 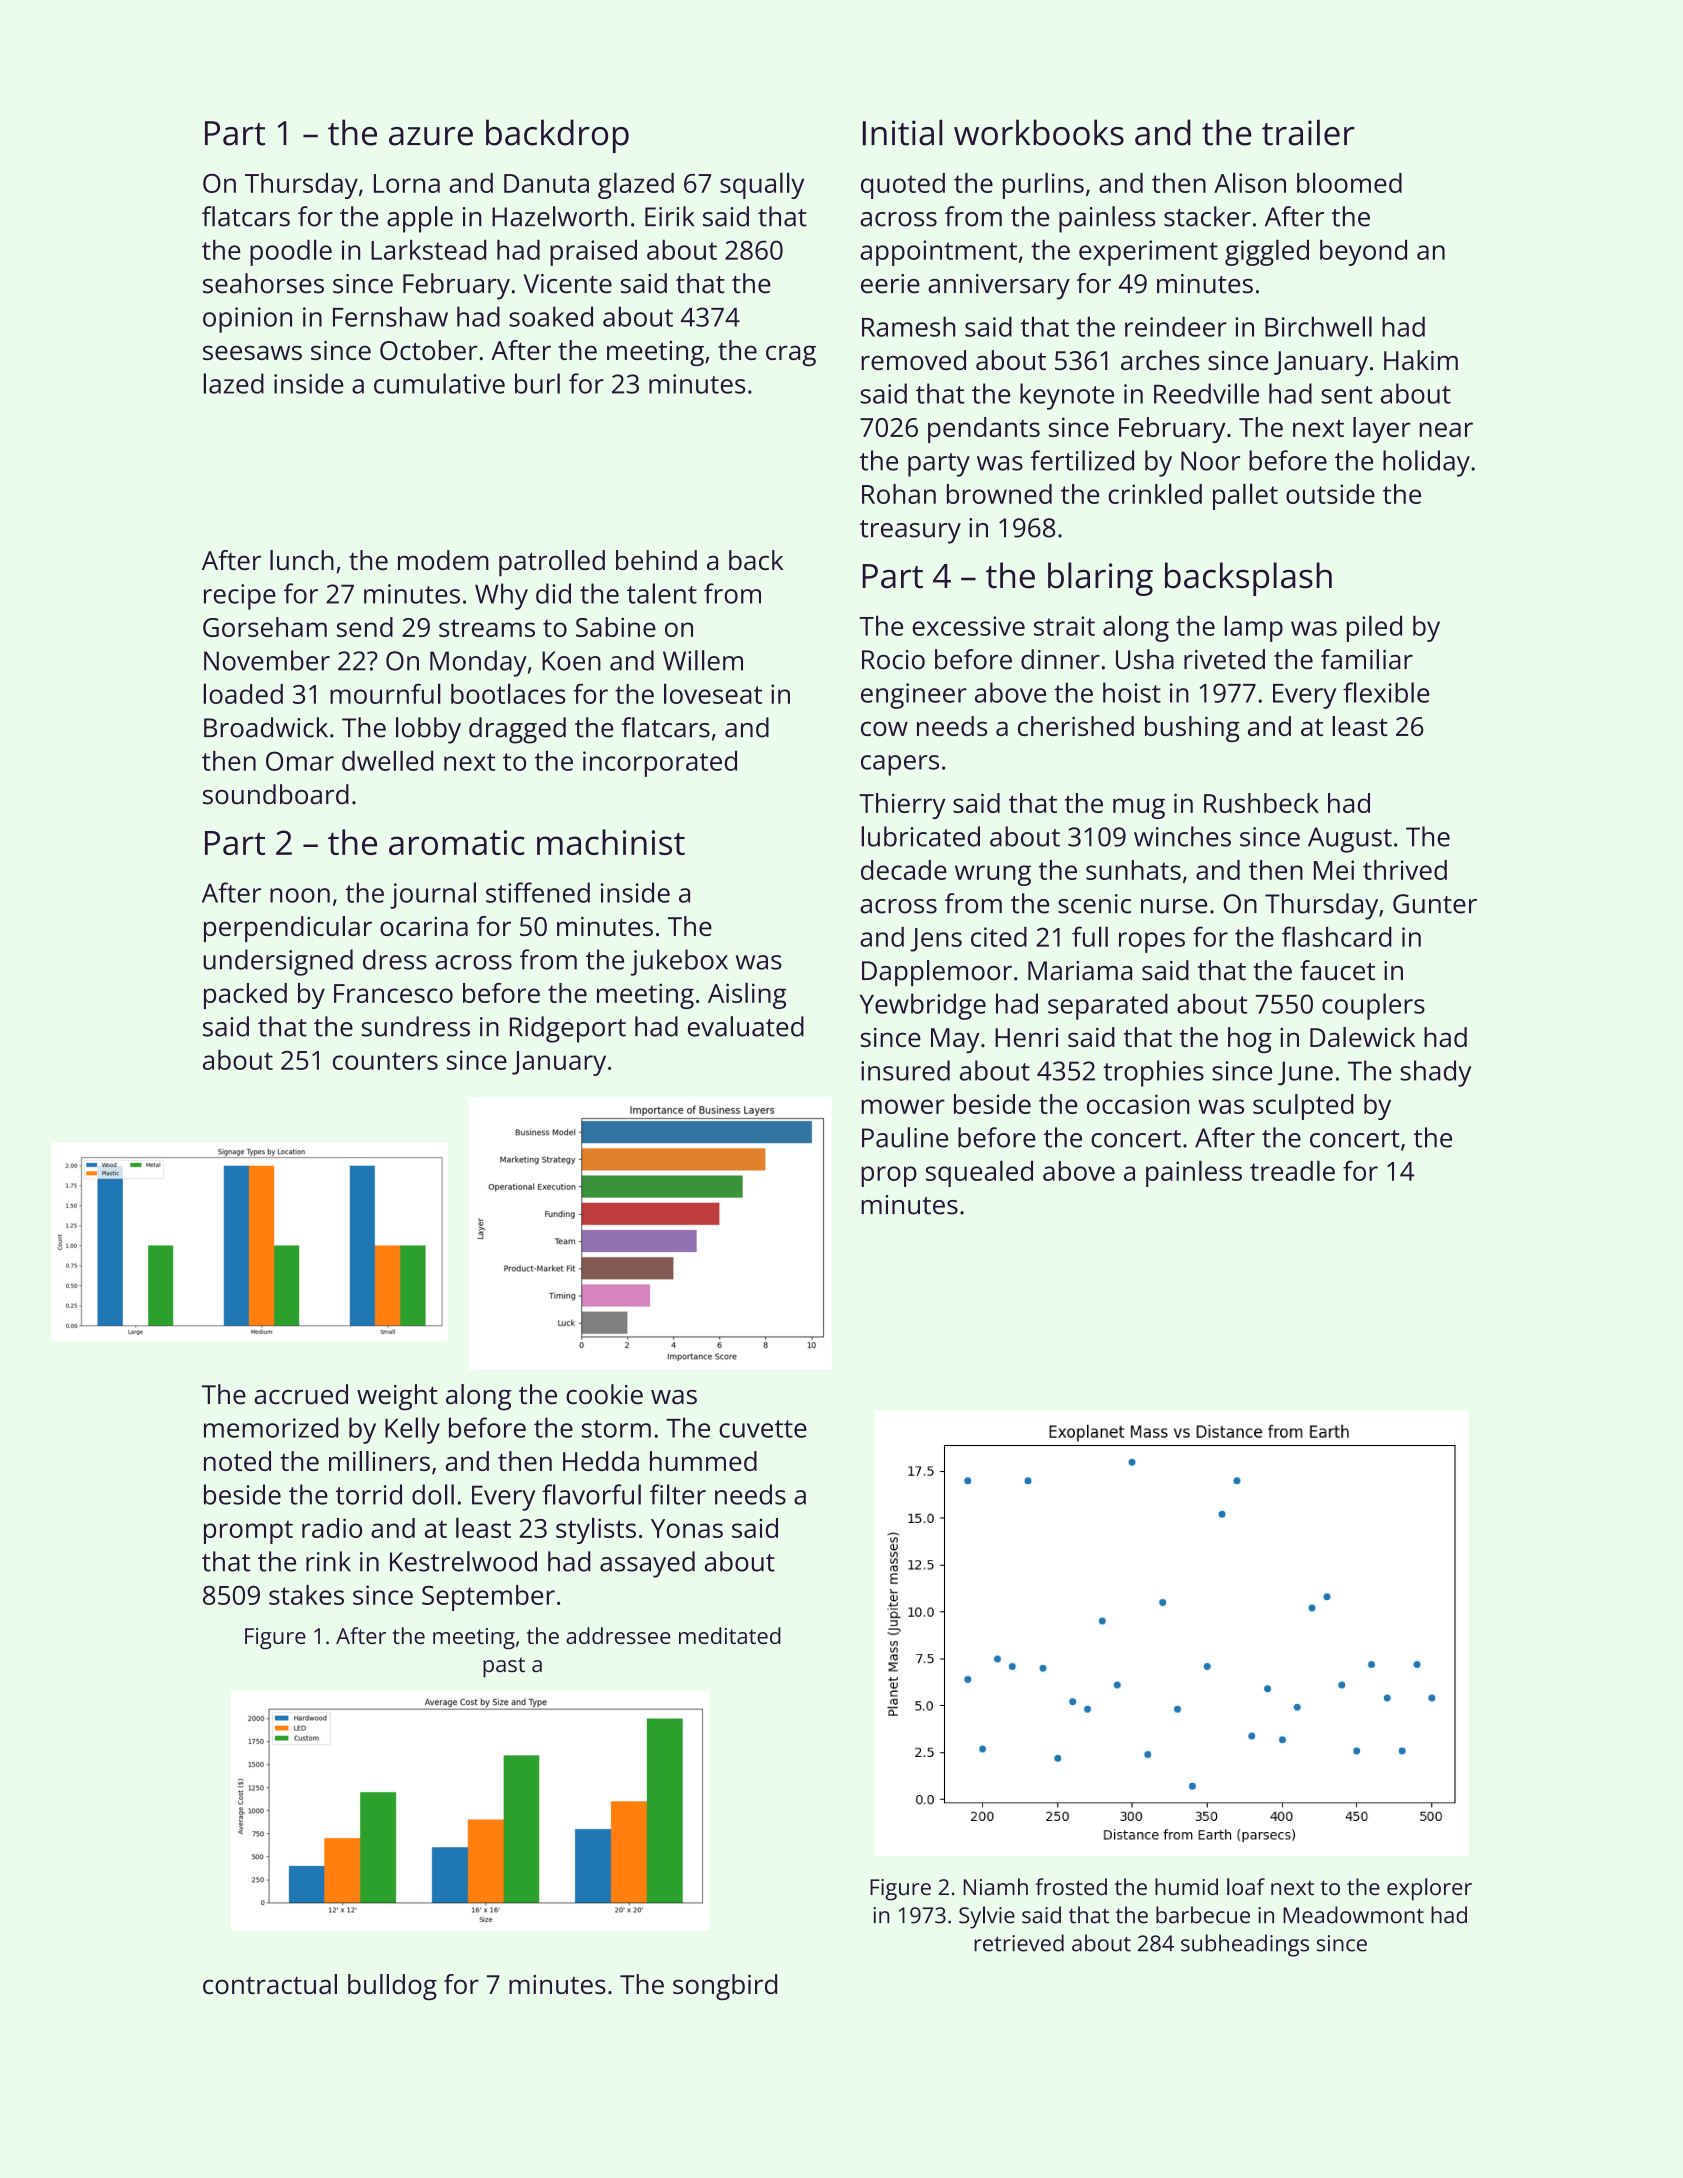 What do you see at coordinates (730, 1635) in the screenshot?
I see `meditated` at bounding box center [730, 1635].
